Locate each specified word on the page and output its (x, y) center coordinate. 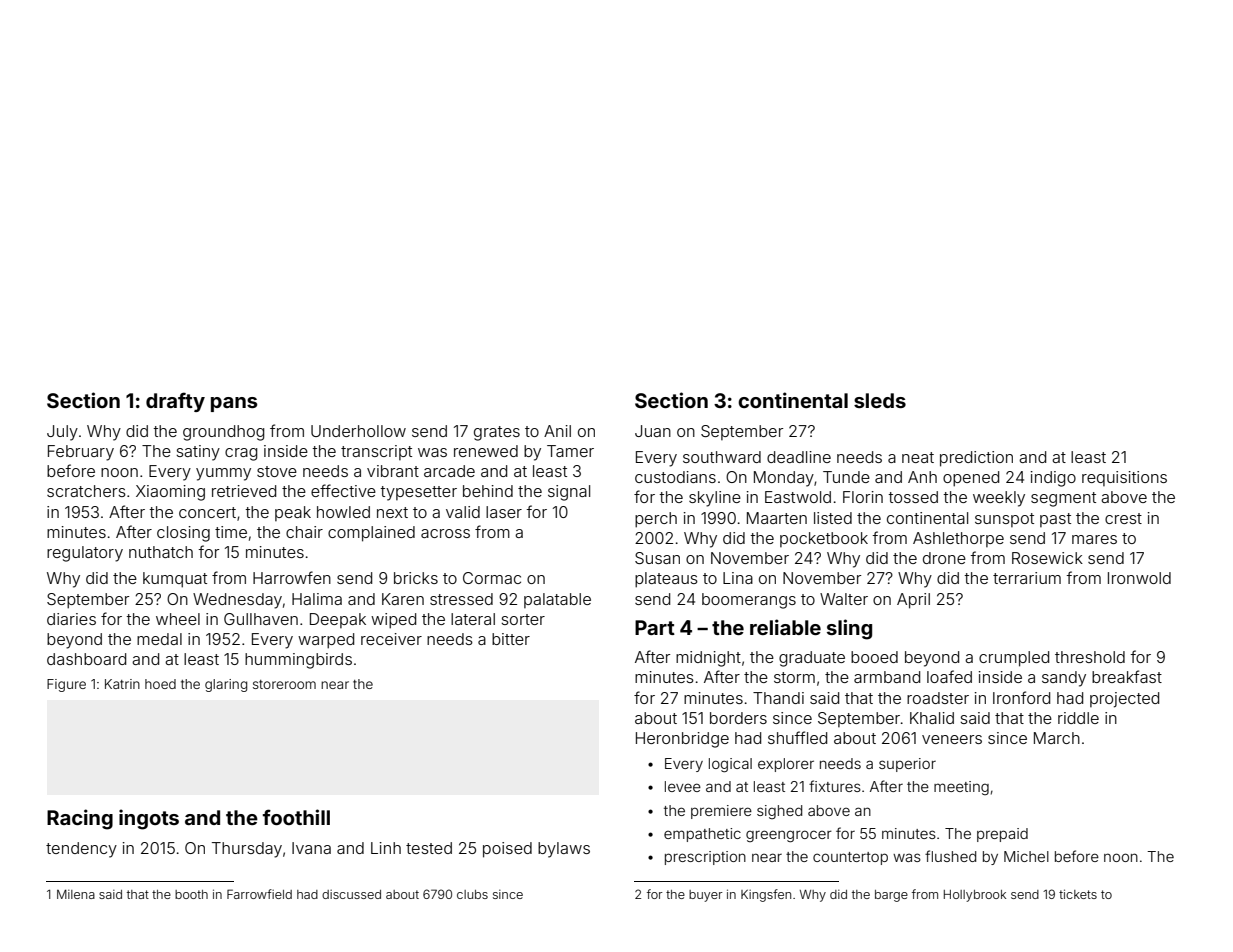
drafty (175, 402)
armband (887, 677)
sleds (880, 400)
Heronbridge (682, 740)
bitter (511, 639)
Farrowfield (259, 894)
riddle (1078, 718)
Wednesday (237, 601)
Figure (66, 685)
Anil (557, 431)
